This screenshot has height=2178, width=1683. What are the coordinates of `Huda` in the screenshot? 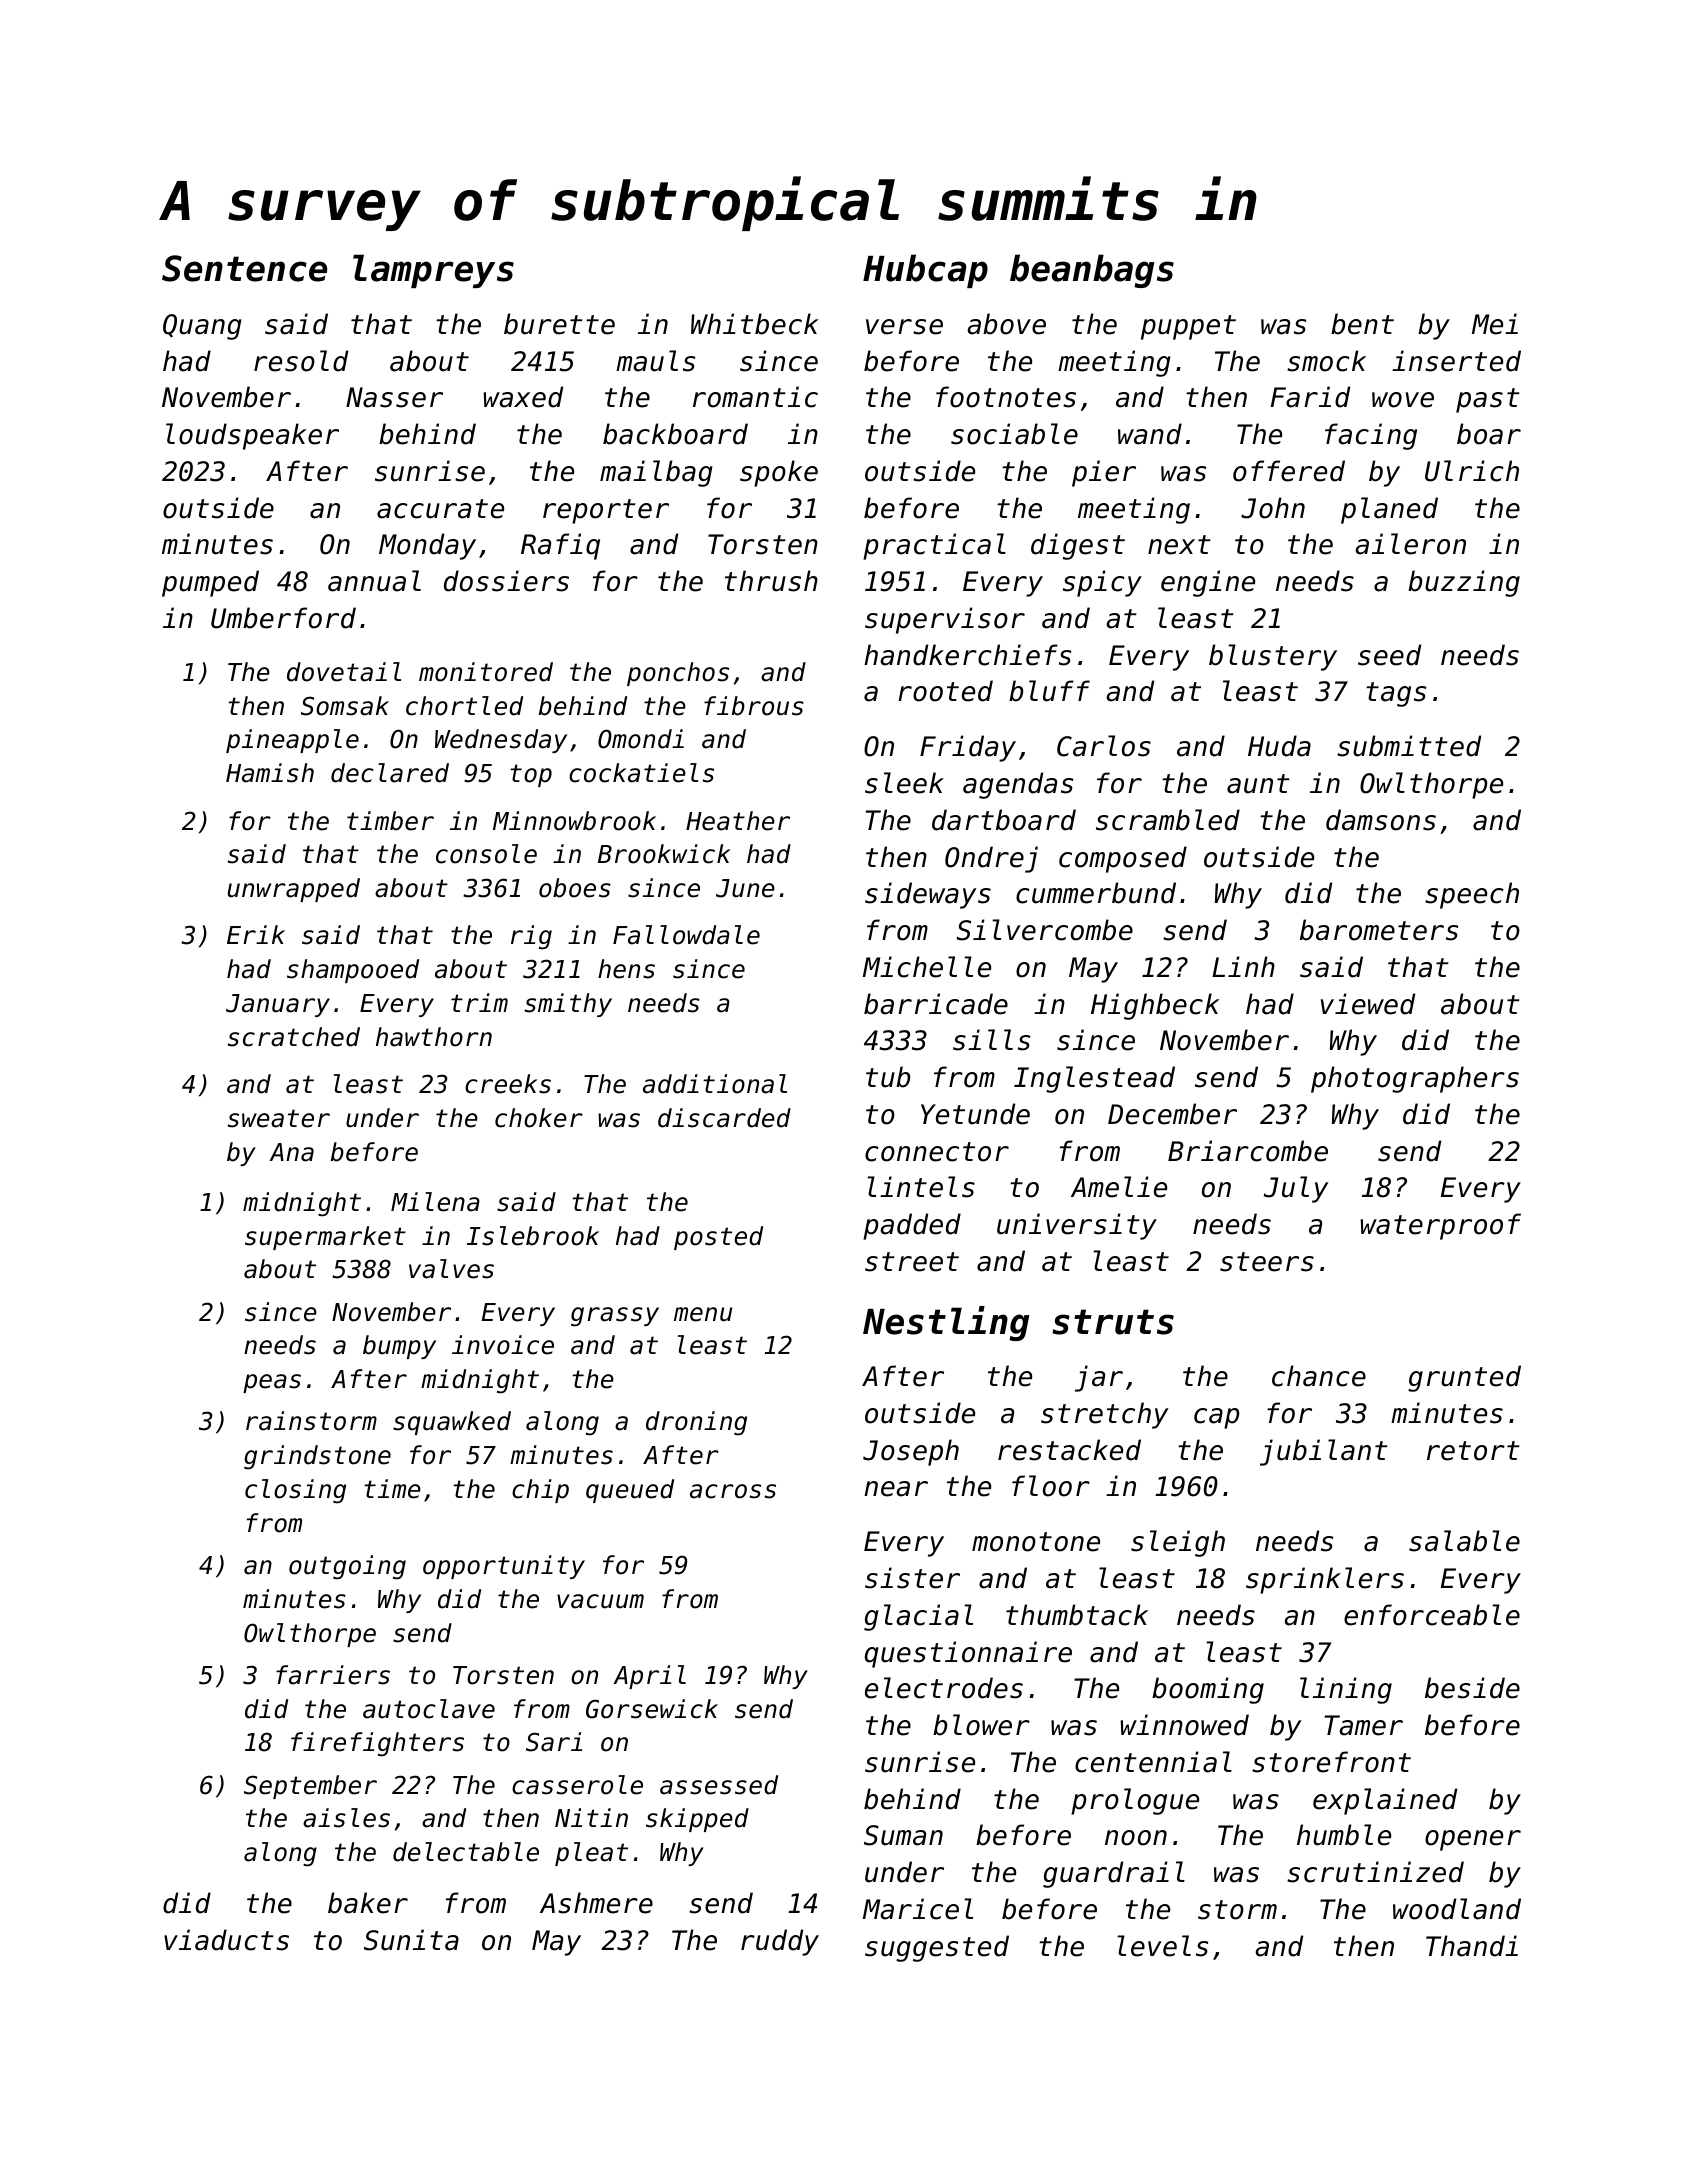 It's located at (1279, 746).
